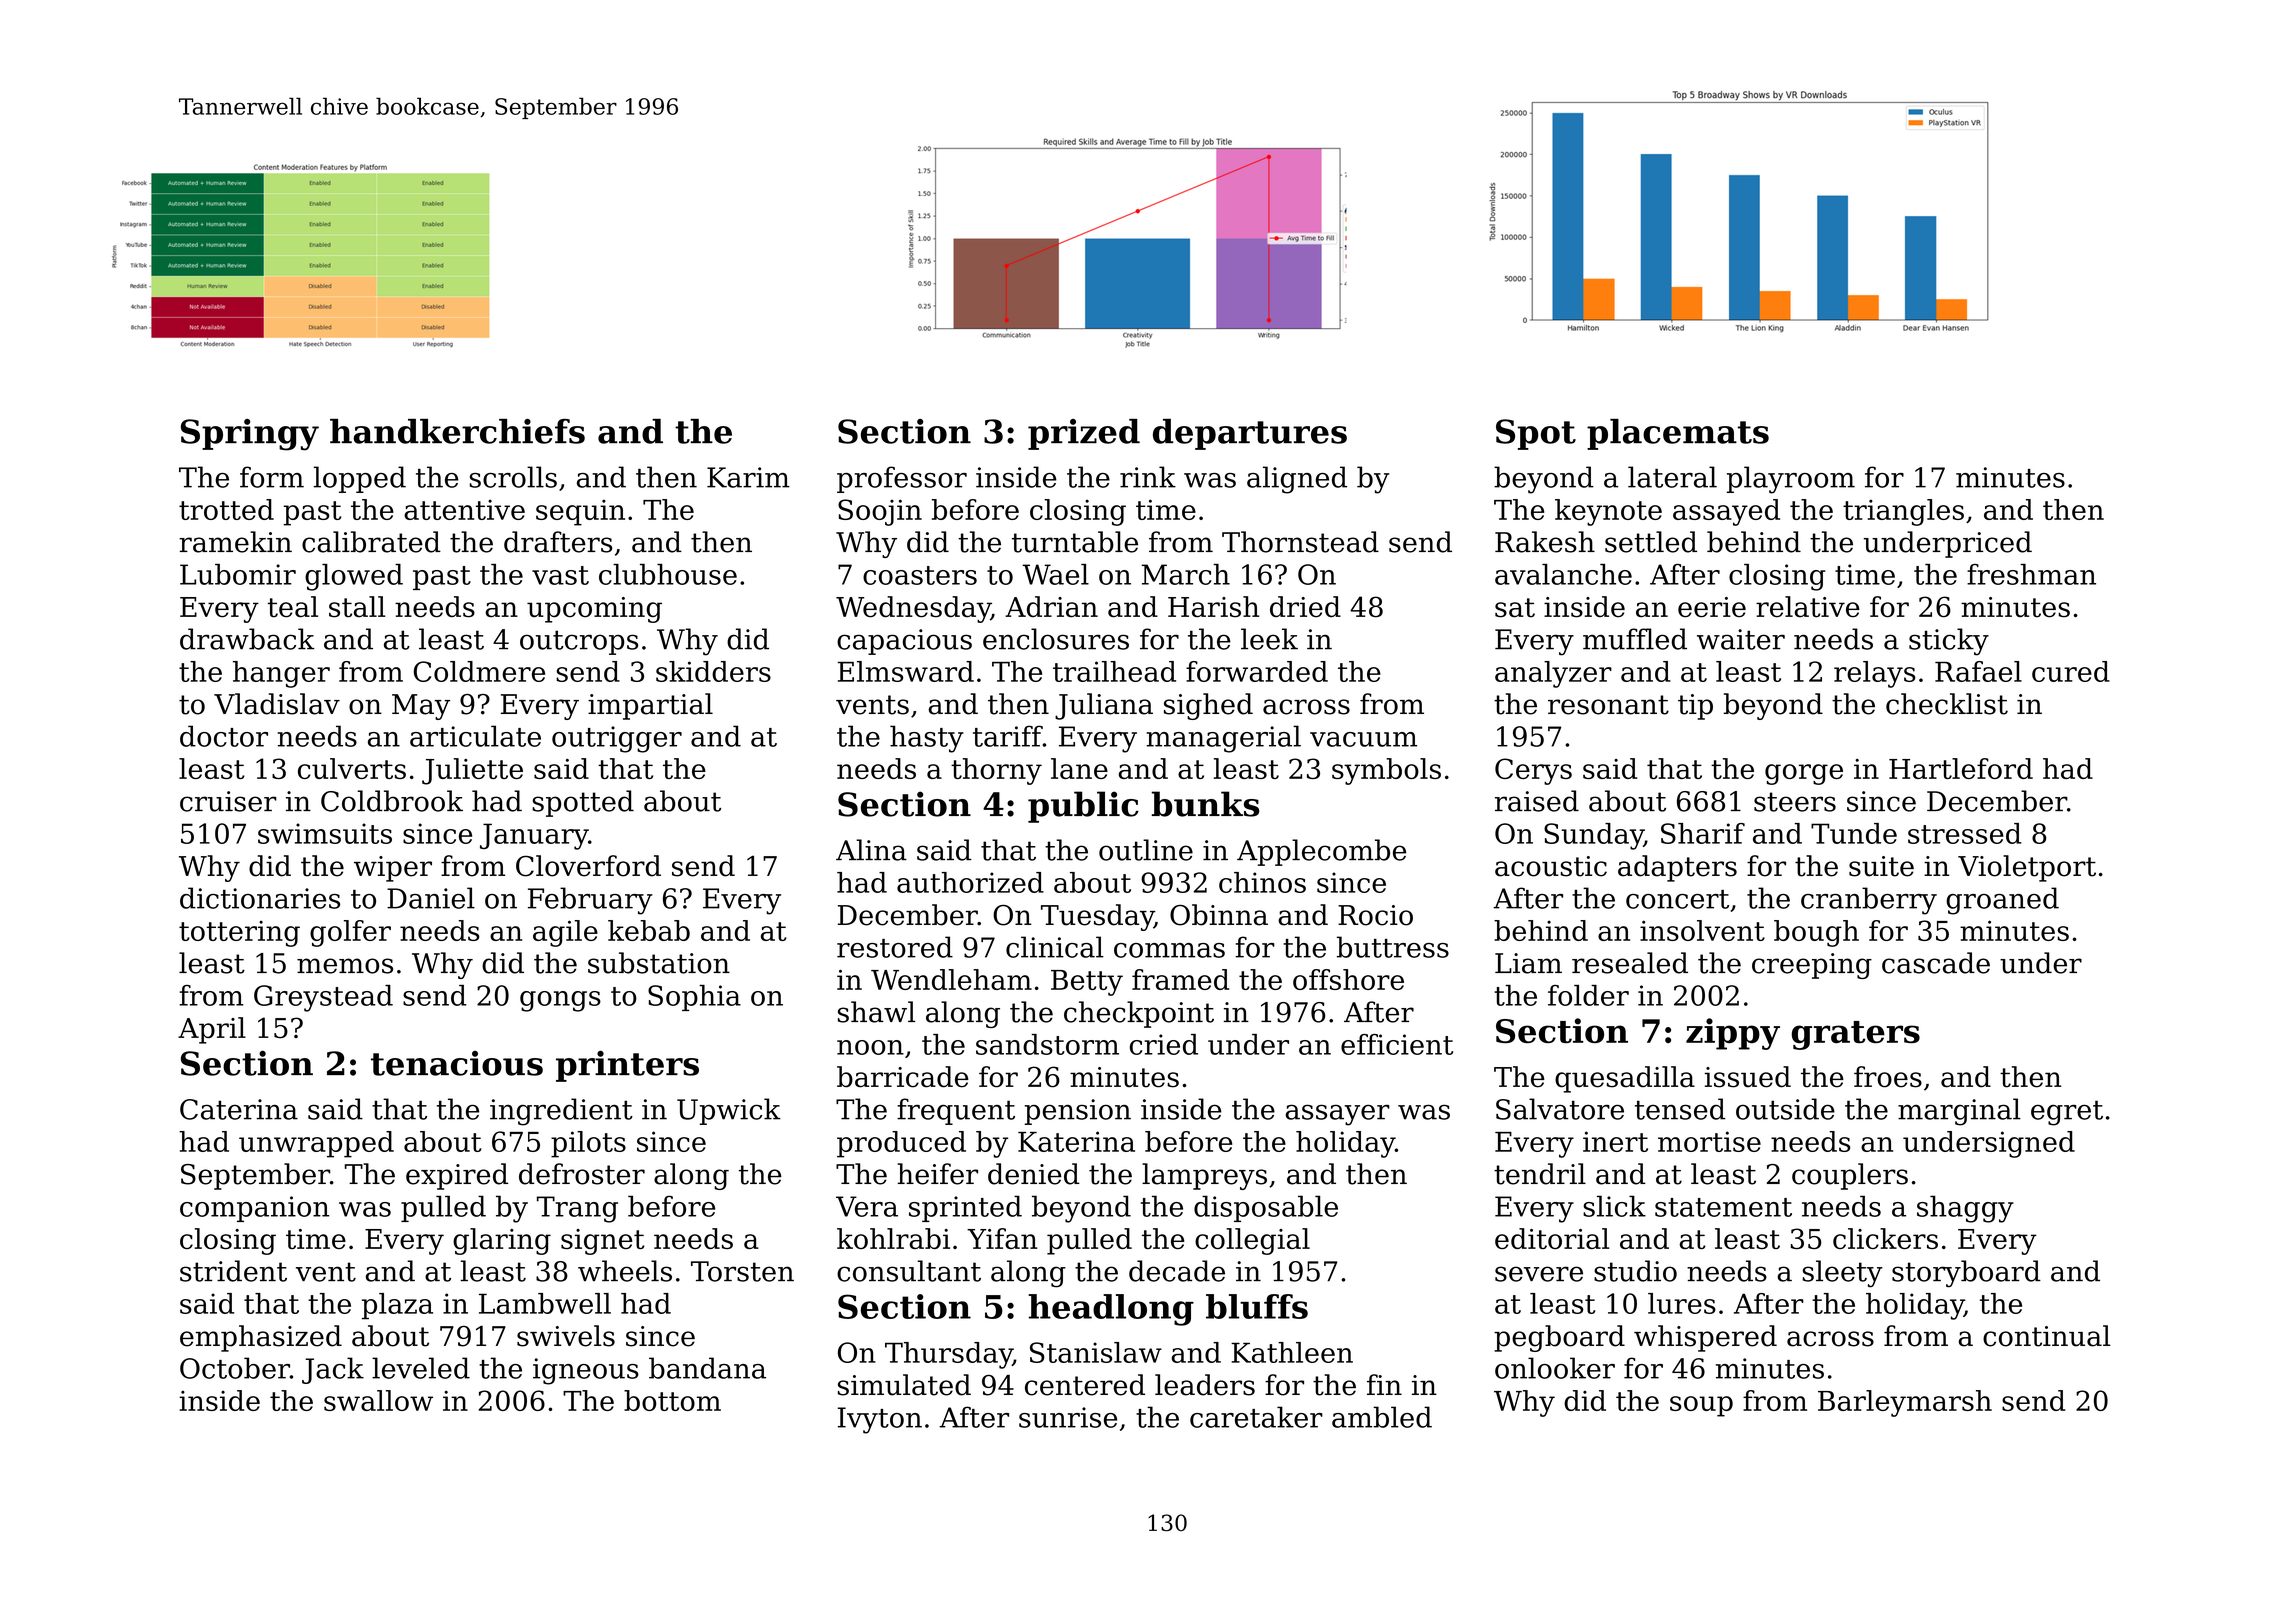 This screenshot has height=1620, width=2292. What do you see at coordinates (903, 1077) in the screenshot?
I see `barricade` at bounding box center [903, 1077].
